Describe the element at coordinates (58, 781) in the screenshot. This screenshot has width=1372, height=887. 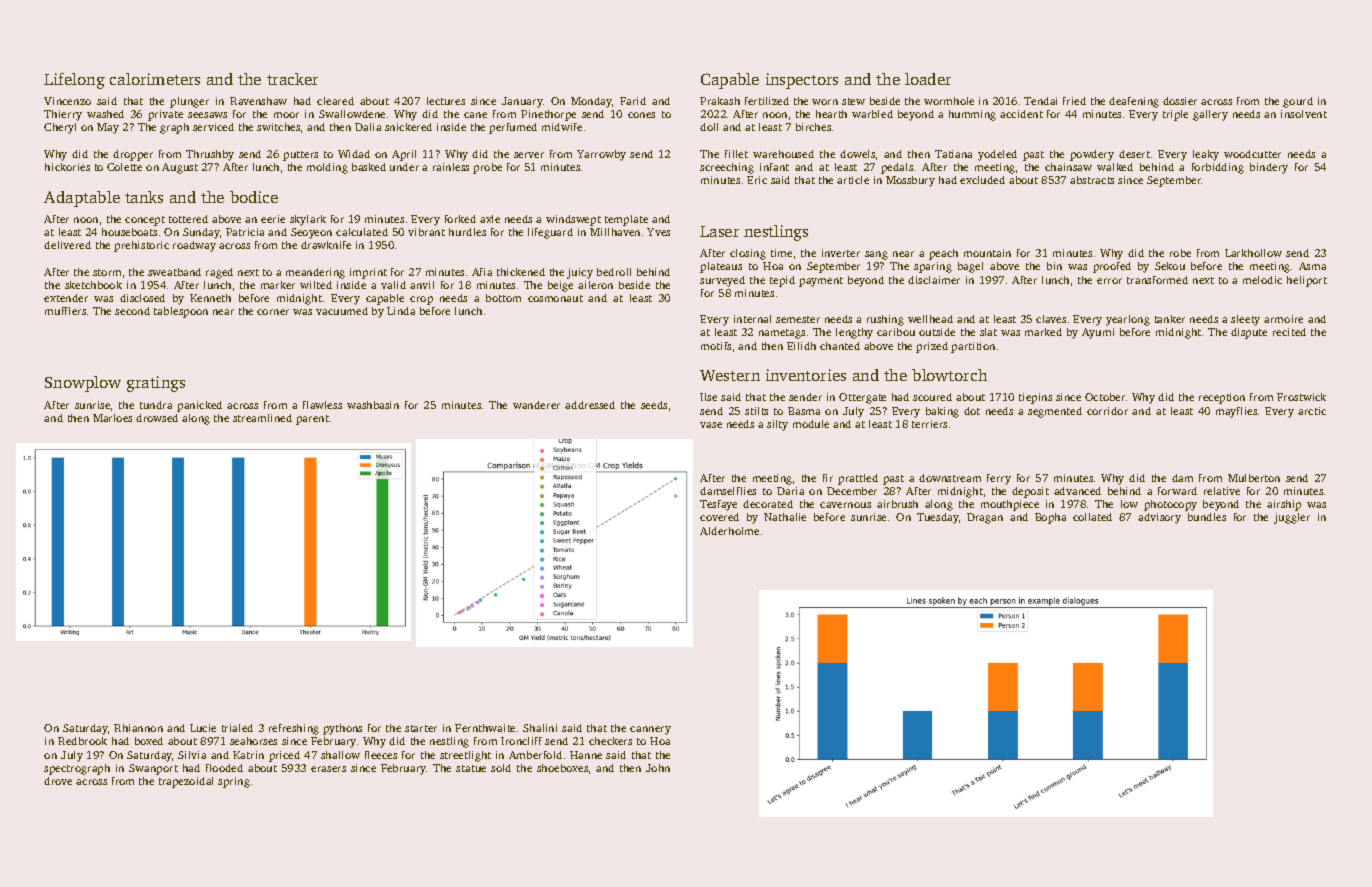
I see `drove` at that location.
